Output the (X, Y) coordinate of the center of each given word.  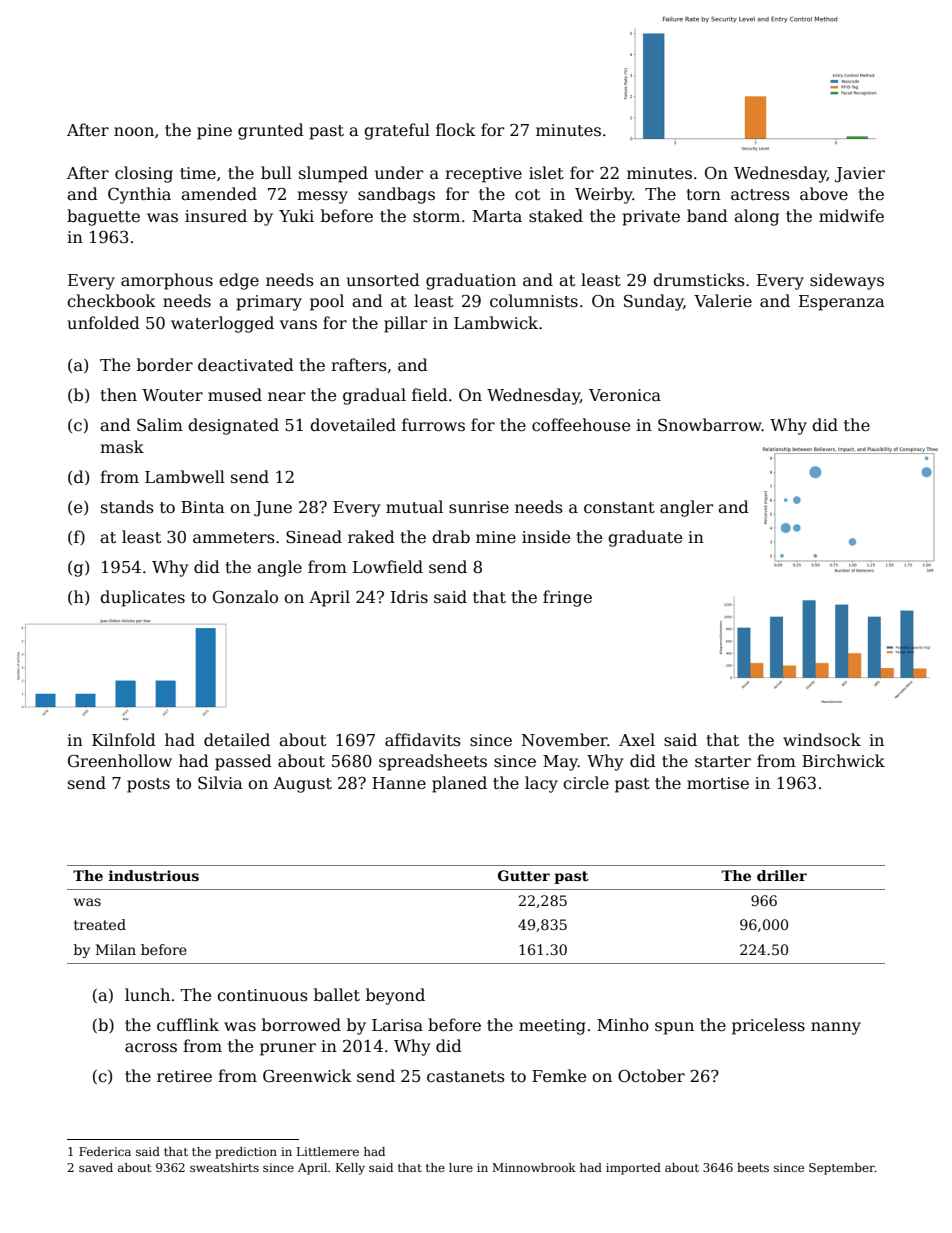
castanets (466, 1077)
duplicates (142, 598)
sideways (847, 281)
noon (134, 131)
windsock (822, 740)
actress (760, 195)
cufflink (188, 1024)
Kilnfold (124, 739)
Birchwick (843, 761)
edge (239, 281)
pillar (405, 324)
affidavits (423, 740)
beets (753, 1167)
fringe (567, 598)
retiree (184, 1076)
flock (456, 129)
